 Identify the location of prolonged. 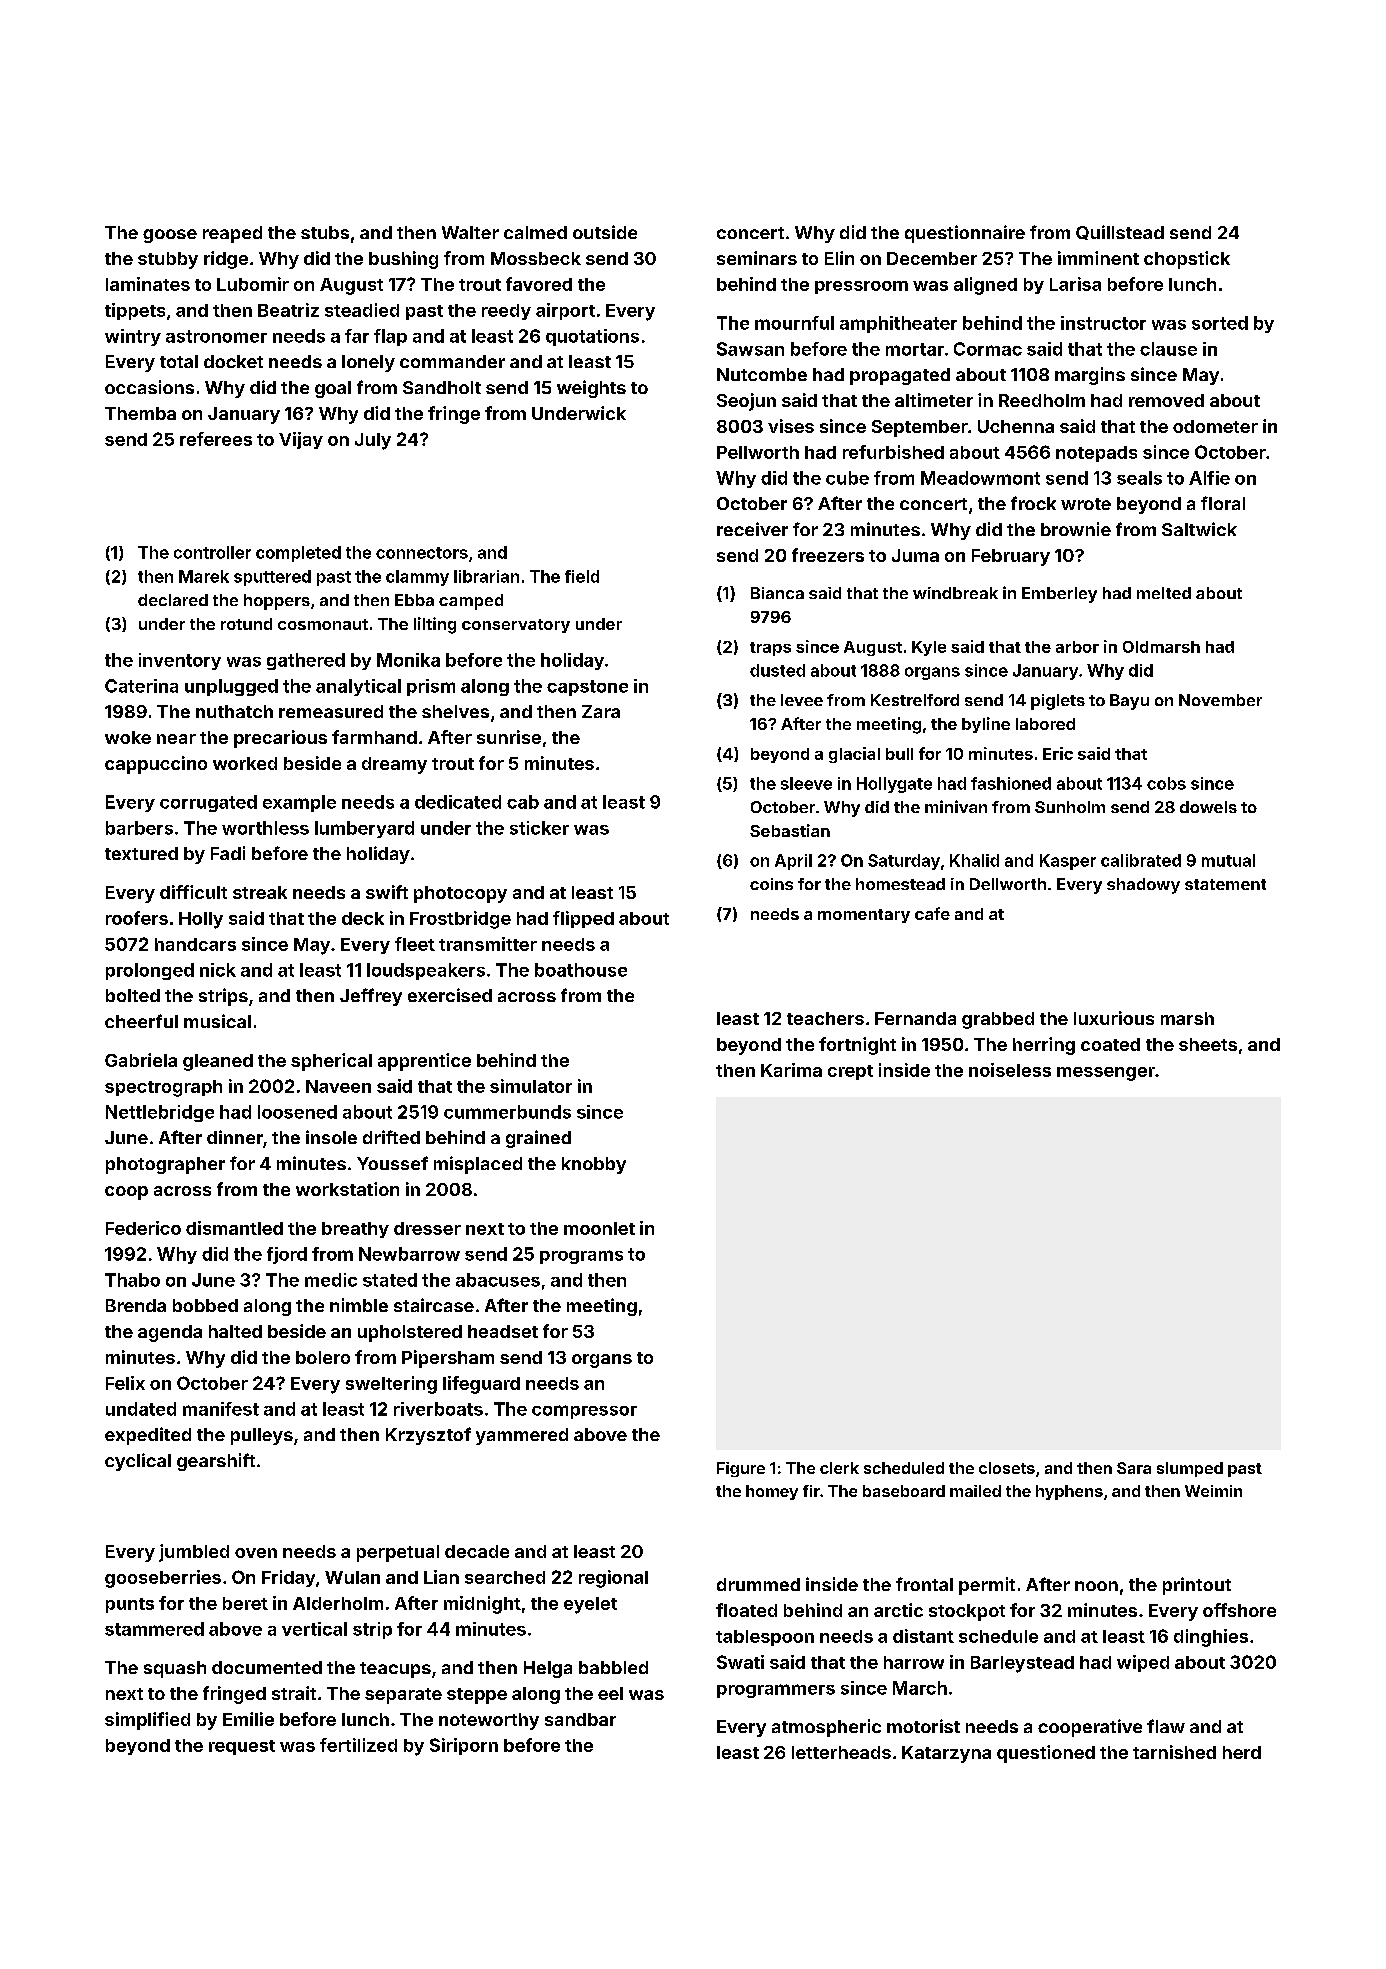
(150, 971).
